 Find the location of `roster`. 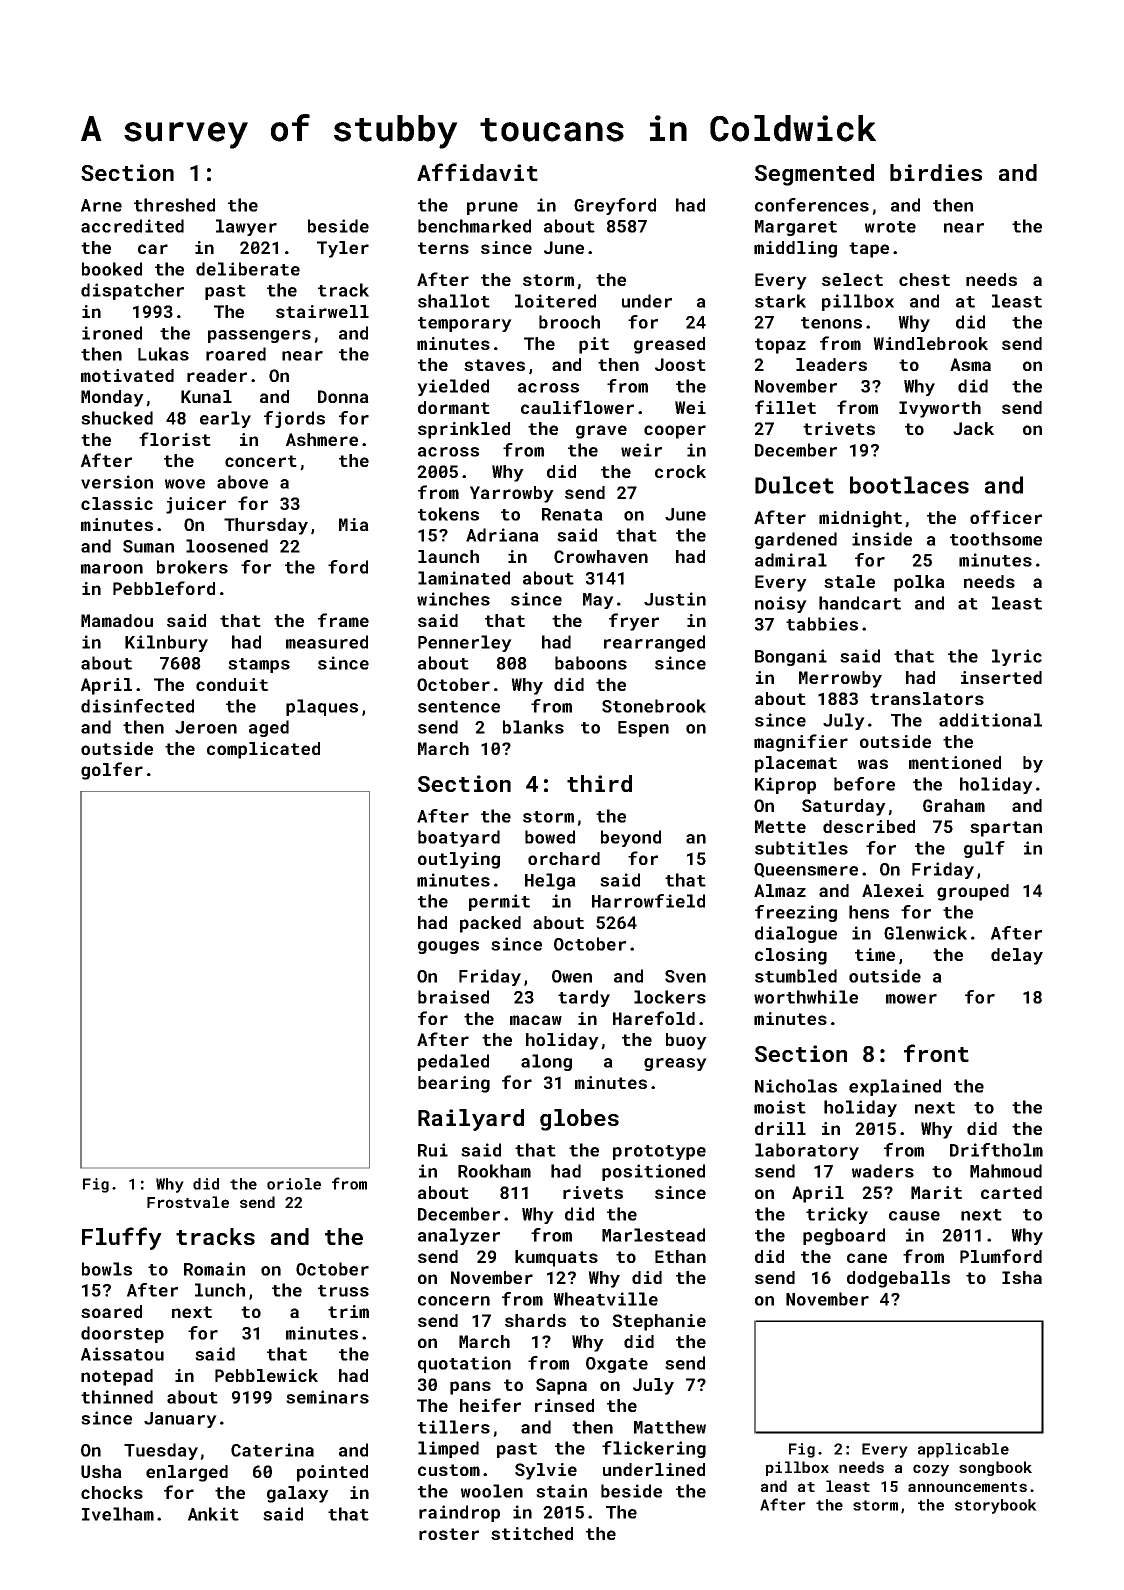

roster is located at coordinates (449, 1534).
